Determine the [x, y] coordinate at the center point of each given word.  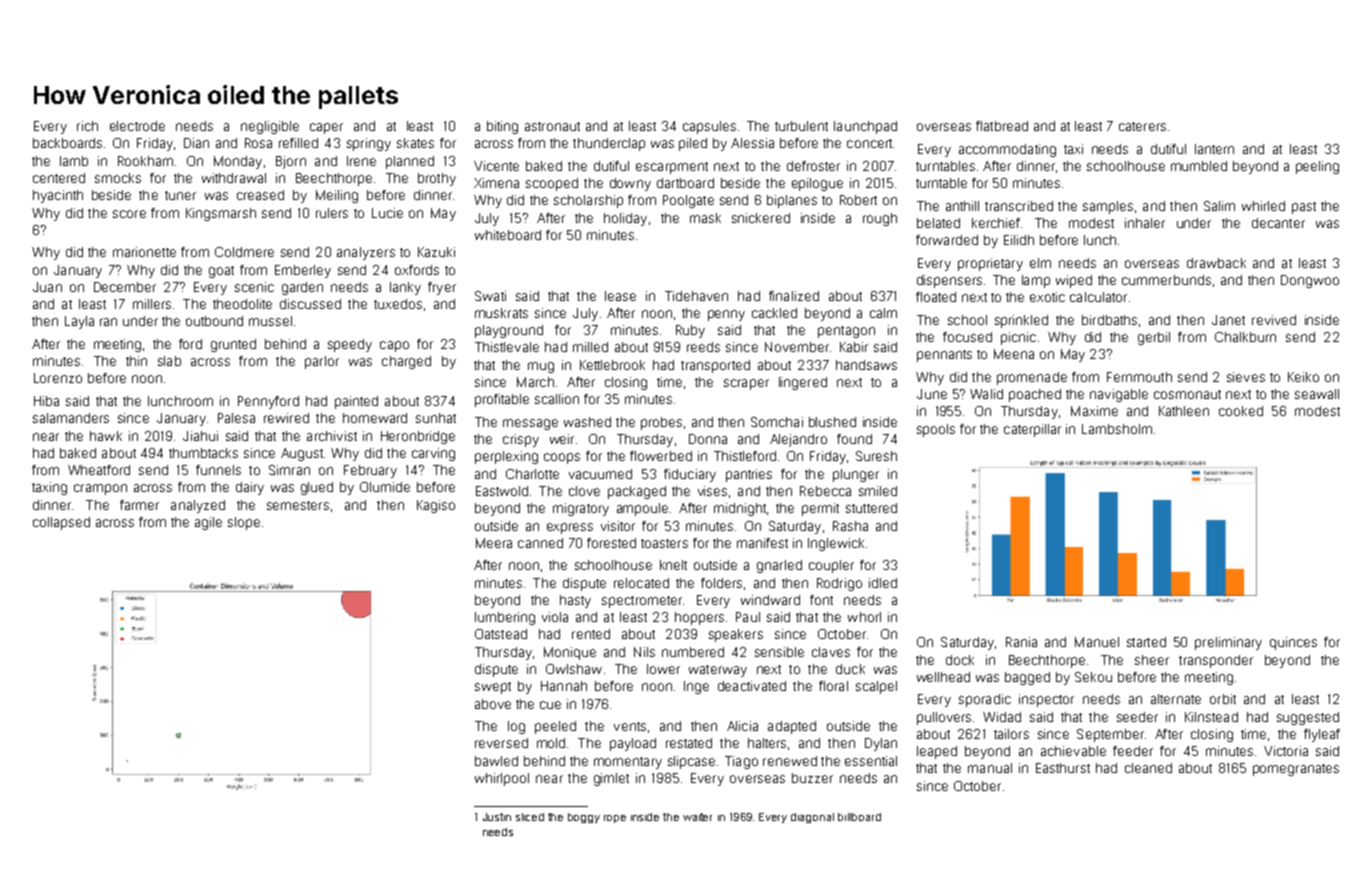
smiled [878, 491]
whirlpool [502, 779]
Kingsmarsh [221, 214]
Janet [1228, 320]
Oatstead [501, 634]
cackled [774, 313]
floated [936, 297]
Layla [79, 322]
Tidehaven [696, 296]
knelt [673, 565]
